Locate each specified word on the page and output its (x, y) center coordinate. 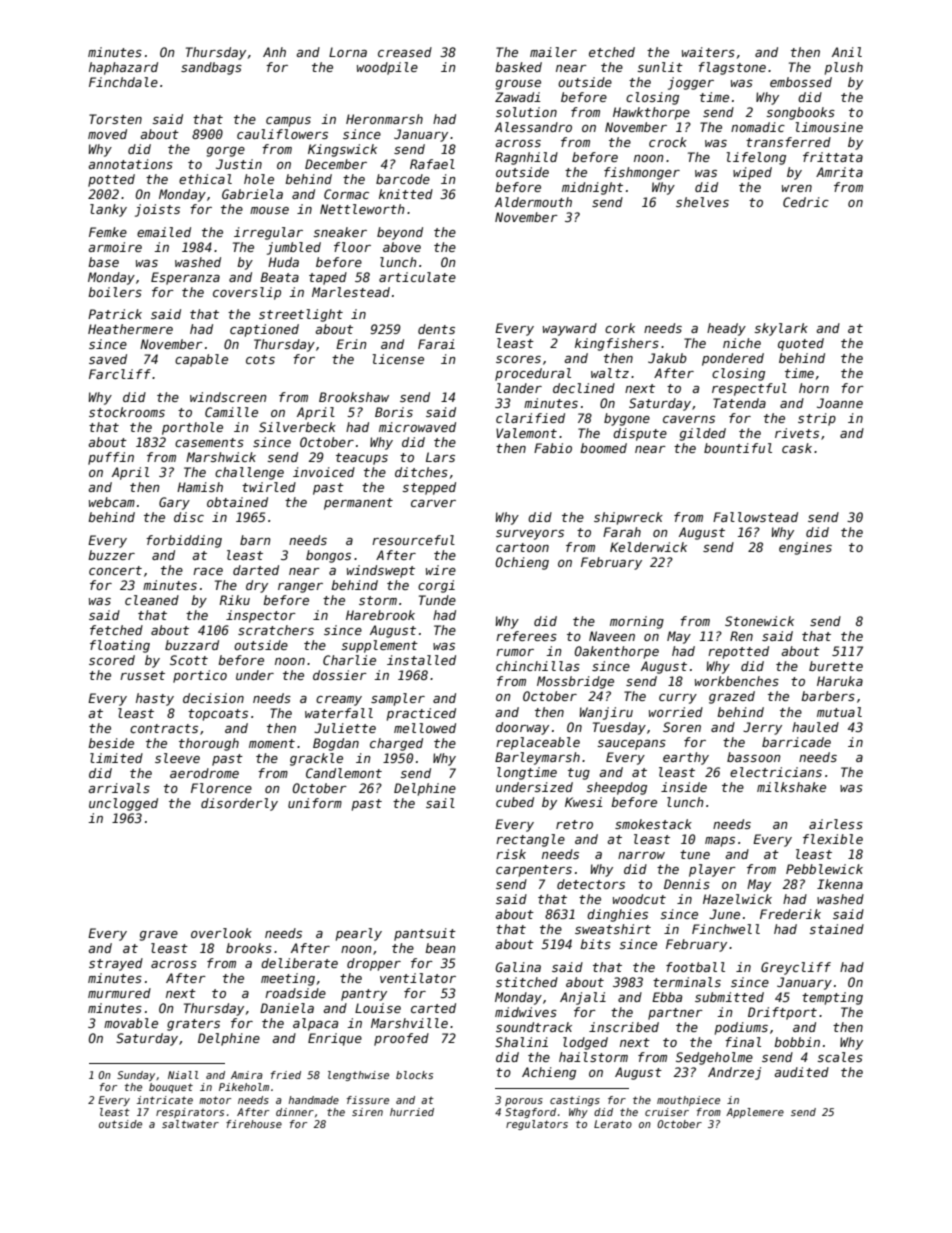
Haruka (840, 681)
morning (637, 622)
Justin (239, 164)
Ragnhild (526, 158)
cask (797, 448)
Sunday (136, 1076)
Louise (378, 1008)
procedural (533, 374)
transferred (788, 142)
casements (209, 442)
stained (836, 929)
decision (213, 698)
